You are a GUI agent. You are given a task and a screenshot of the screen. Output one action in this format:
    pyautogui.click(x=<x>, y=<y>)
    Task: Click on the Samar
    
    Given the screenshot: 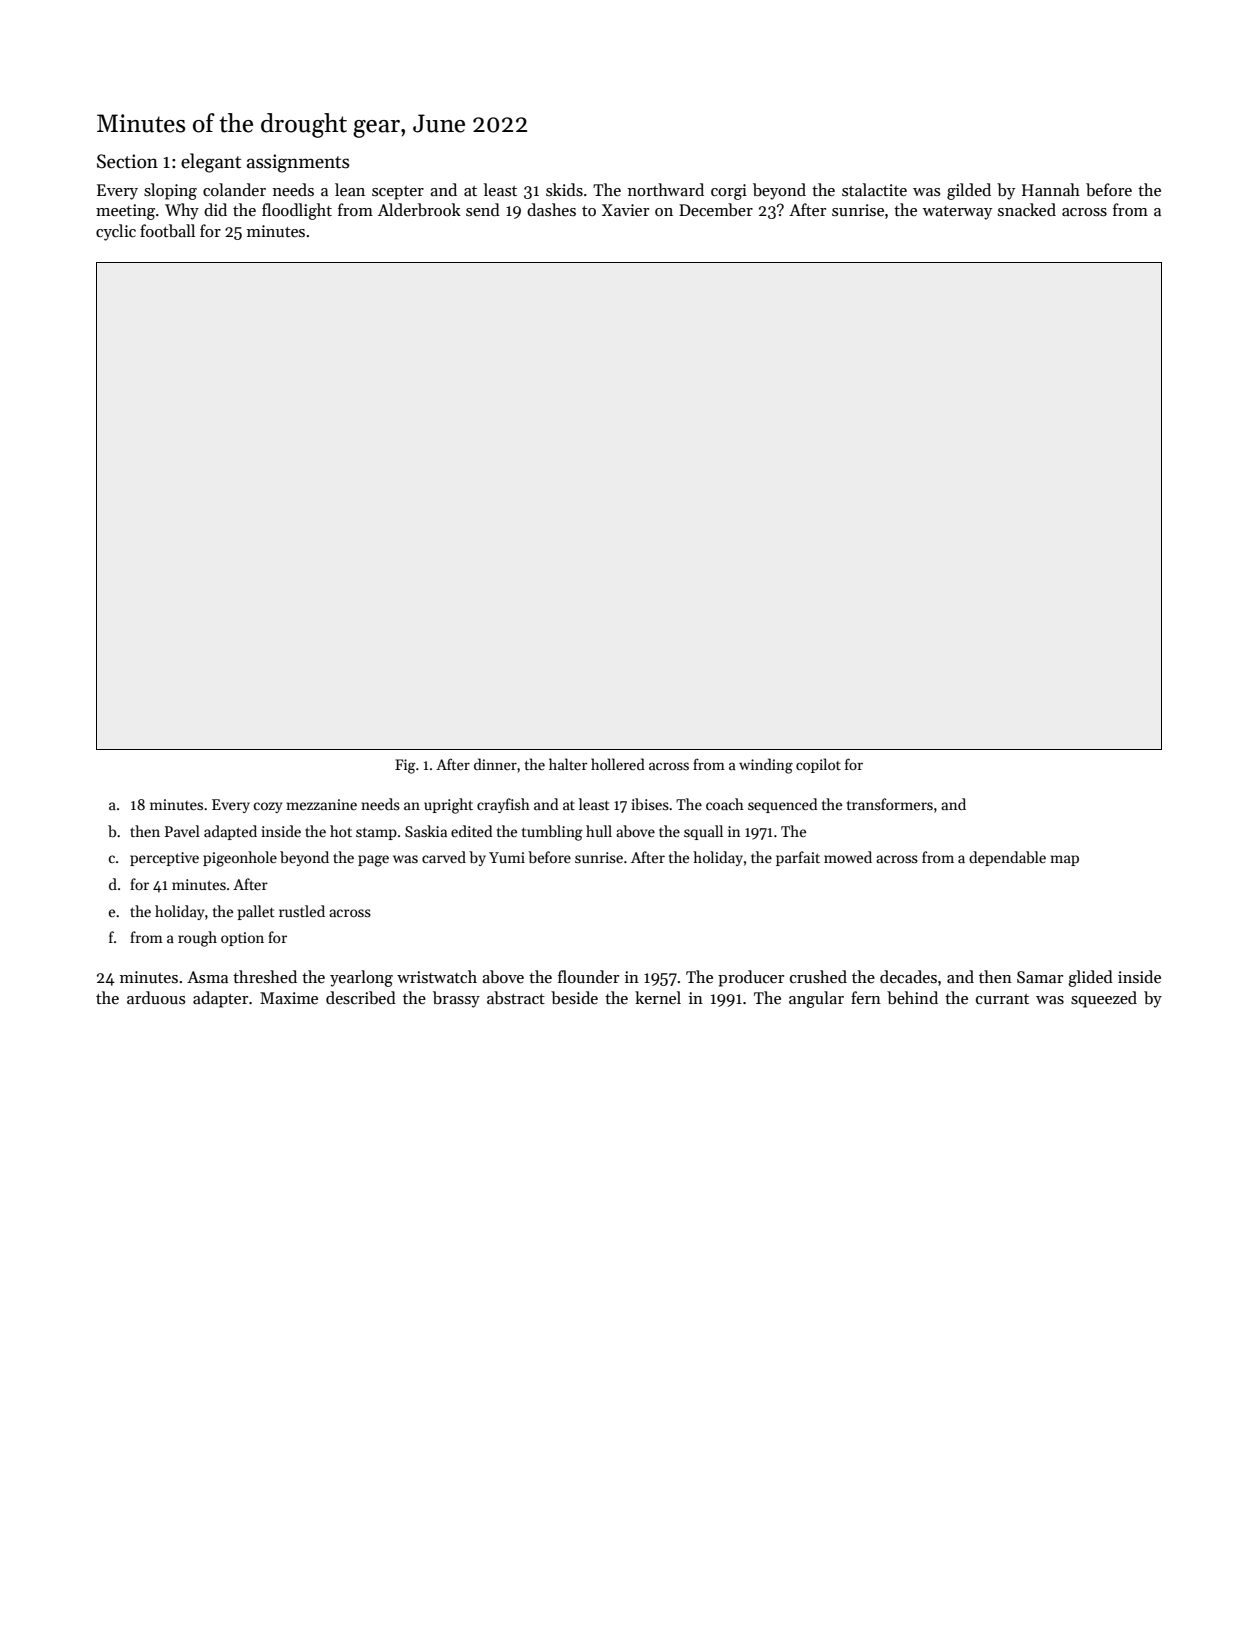 What is the action you would take?
    pyautogui.click(x=1040, y=977)
